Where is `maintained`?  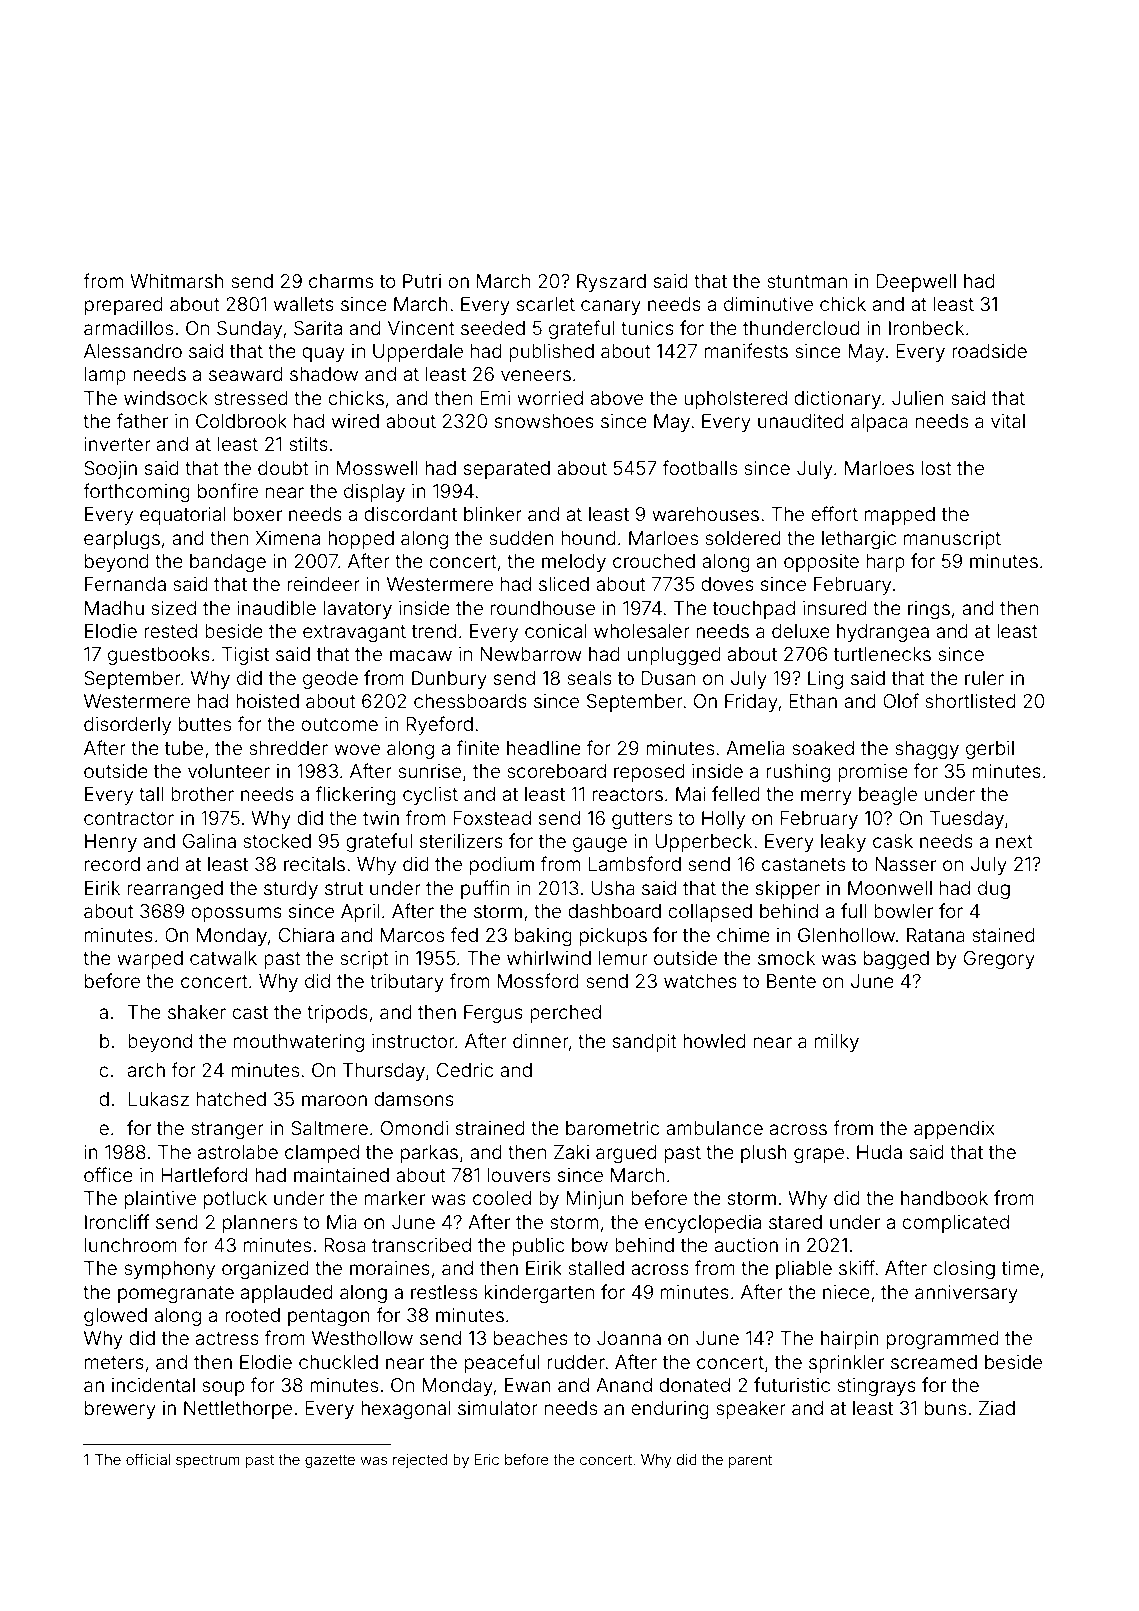
maintained is located at coordinates (341, 1175).
